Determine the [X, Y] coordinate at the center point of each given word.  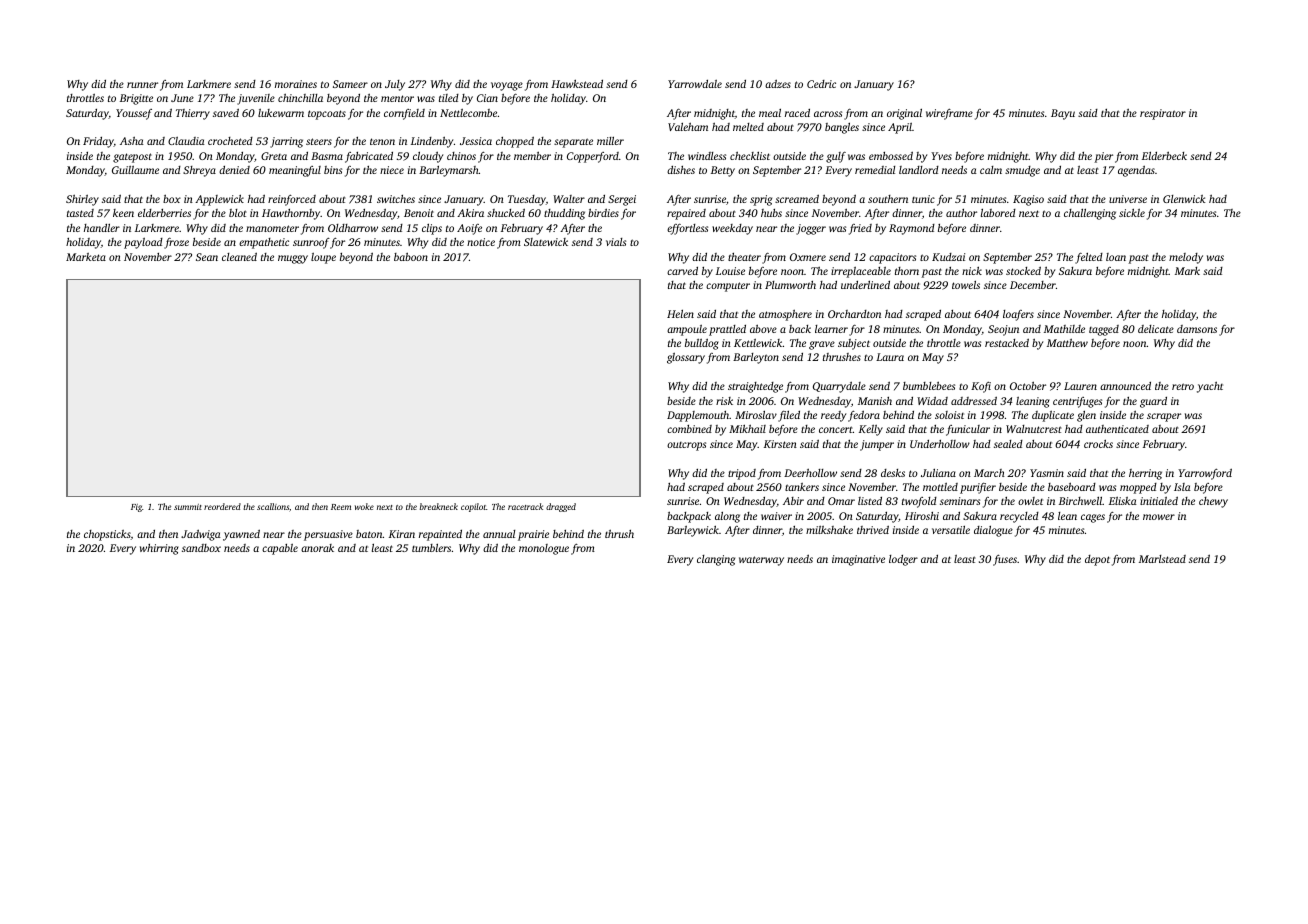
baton [369, 534]
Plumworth [790, 285]
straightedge [755, 387]
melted [748, 127]
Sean [207, 257]
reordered [222, 506]
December [1033, 285]
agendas [1136, 171]
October [1028, 385]
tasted [80, 213]
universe [1128, 199]
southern [888, 199]
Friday [98, 142]
